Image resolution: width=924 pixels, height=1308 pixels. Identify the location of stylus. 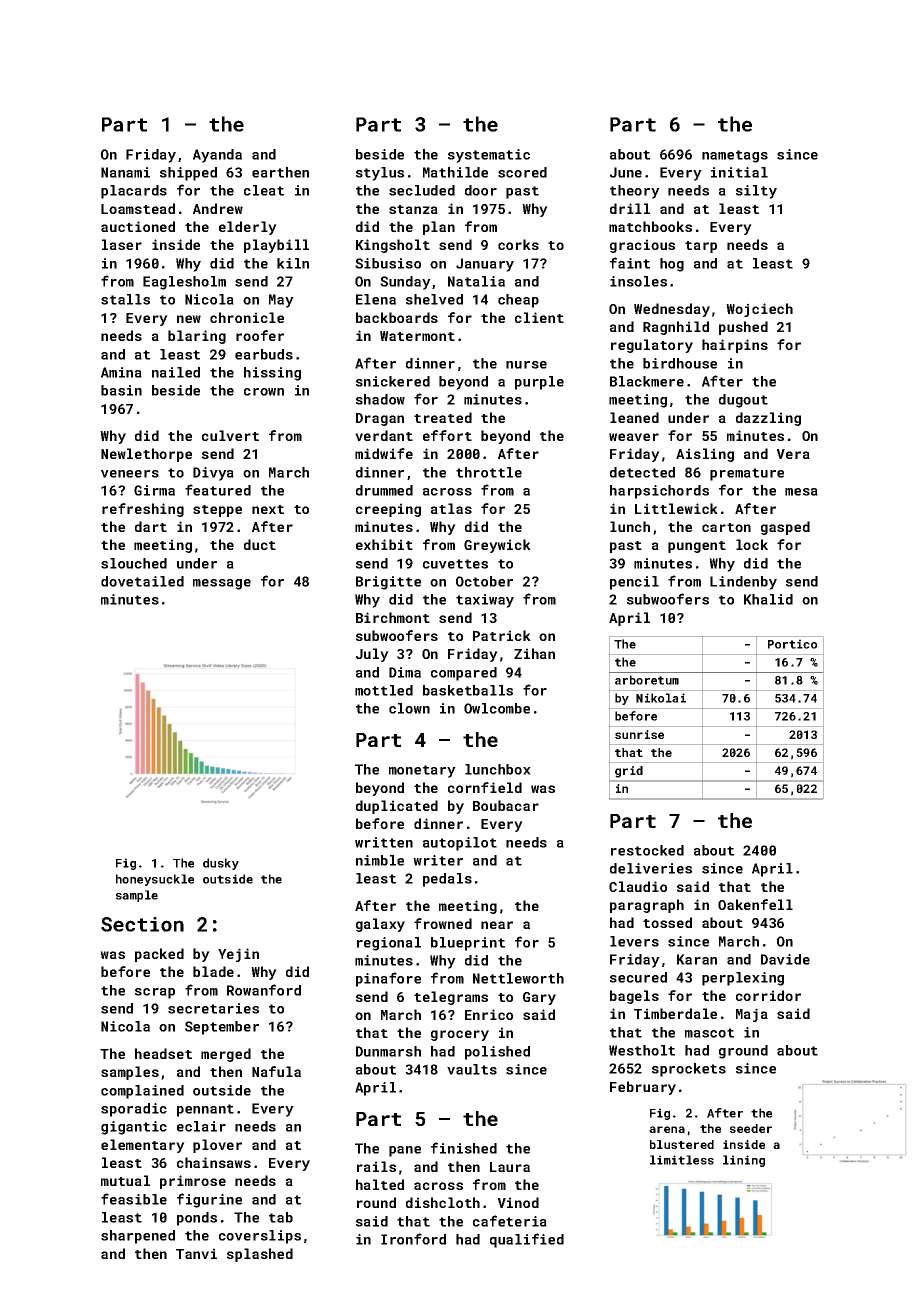
(380, 174).
